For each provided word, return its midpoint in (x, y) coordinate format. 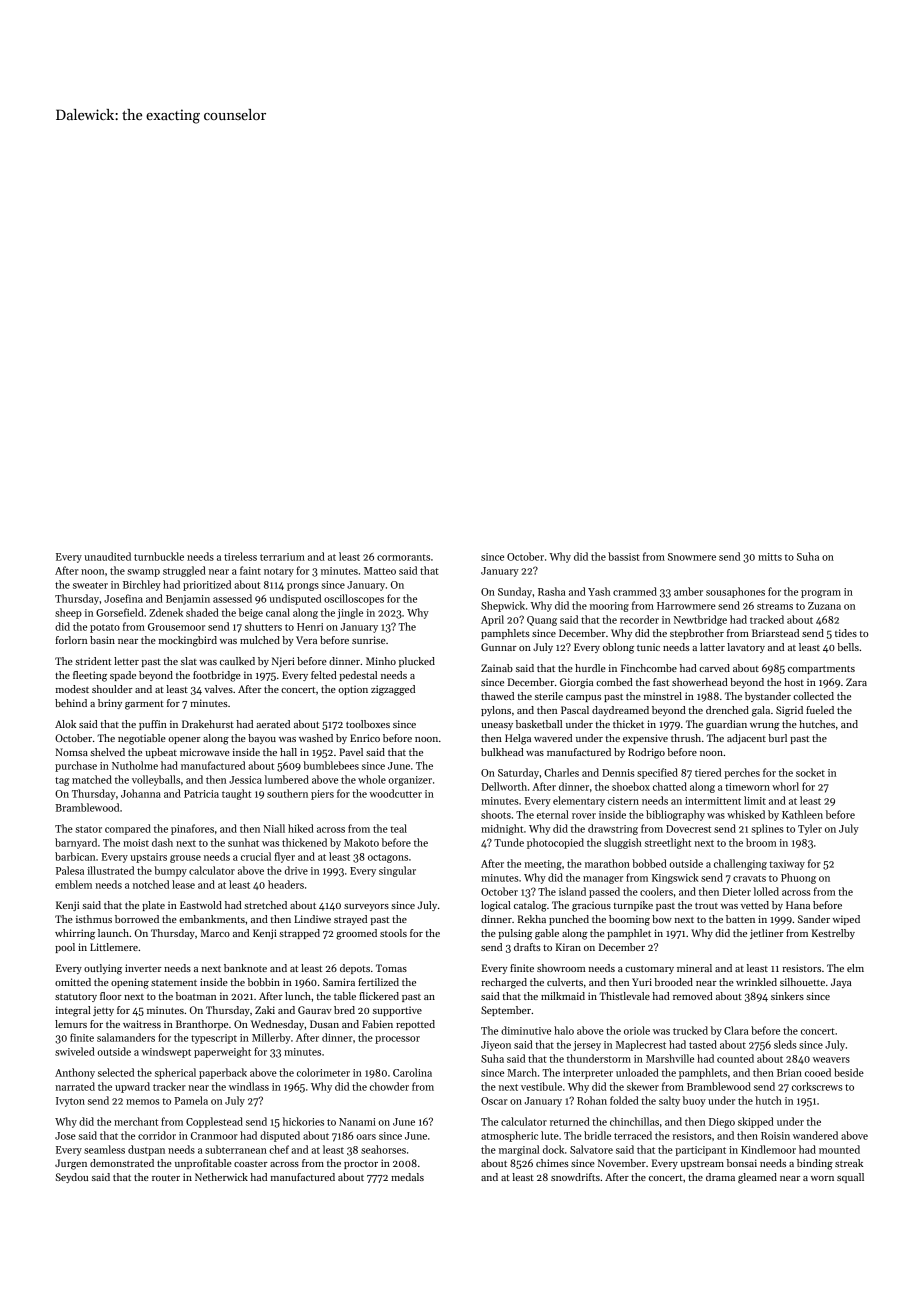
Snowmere (692, 557)
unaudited (107, 556)
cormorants (403, 557)
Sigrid (789, 711)
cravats (749, 878)
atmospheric (509, 1136)
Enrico (365, 738)
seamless (104, 1149)
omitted (73, 982)
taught (236, 794)
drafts (527, 947)
